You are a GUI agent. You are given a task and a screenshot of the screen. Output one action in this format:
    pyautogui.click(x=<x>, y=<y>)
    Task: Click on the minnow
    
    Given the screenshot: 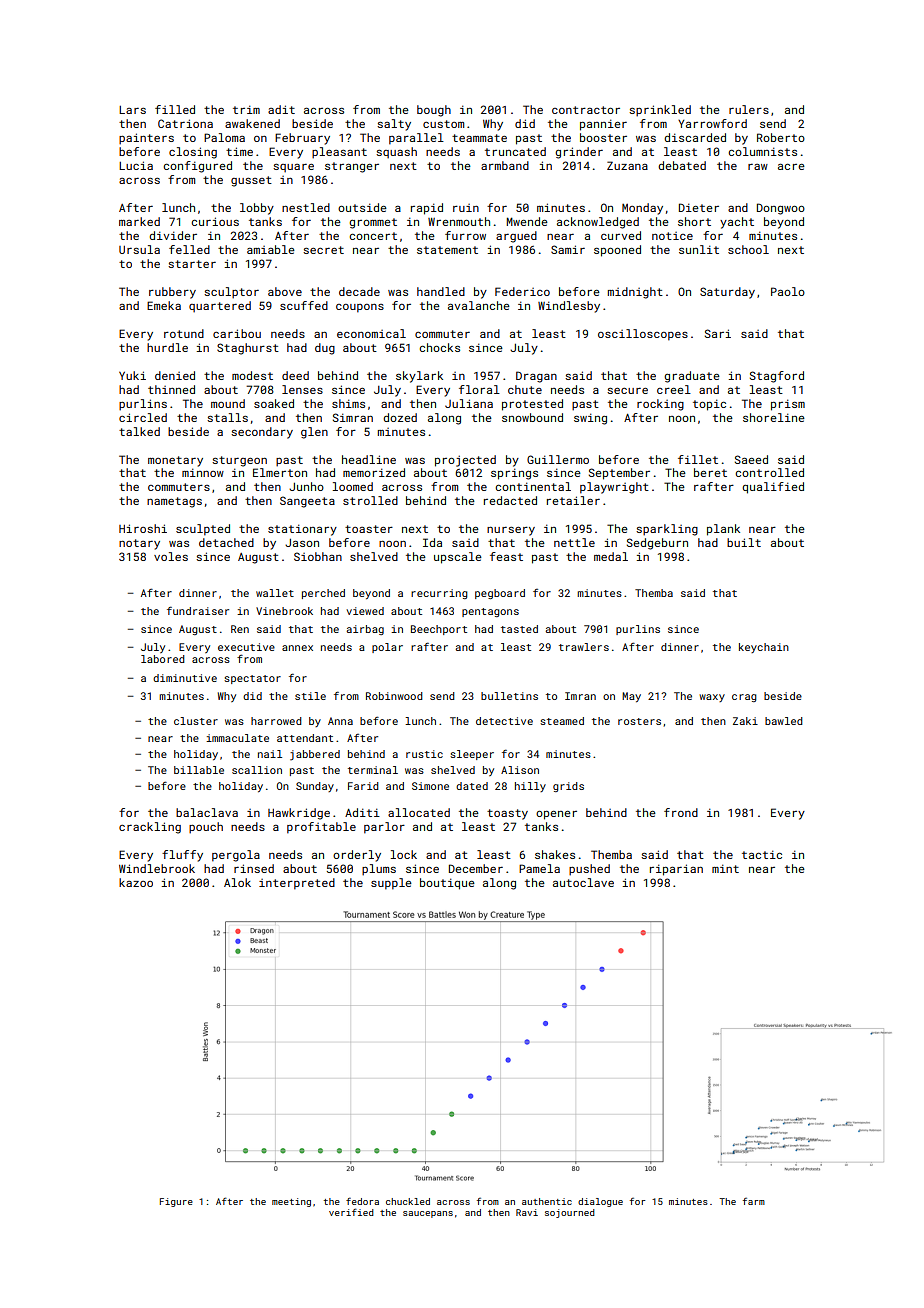 What is the action you would take?
    pyautogui.click(x=203, y=472)
